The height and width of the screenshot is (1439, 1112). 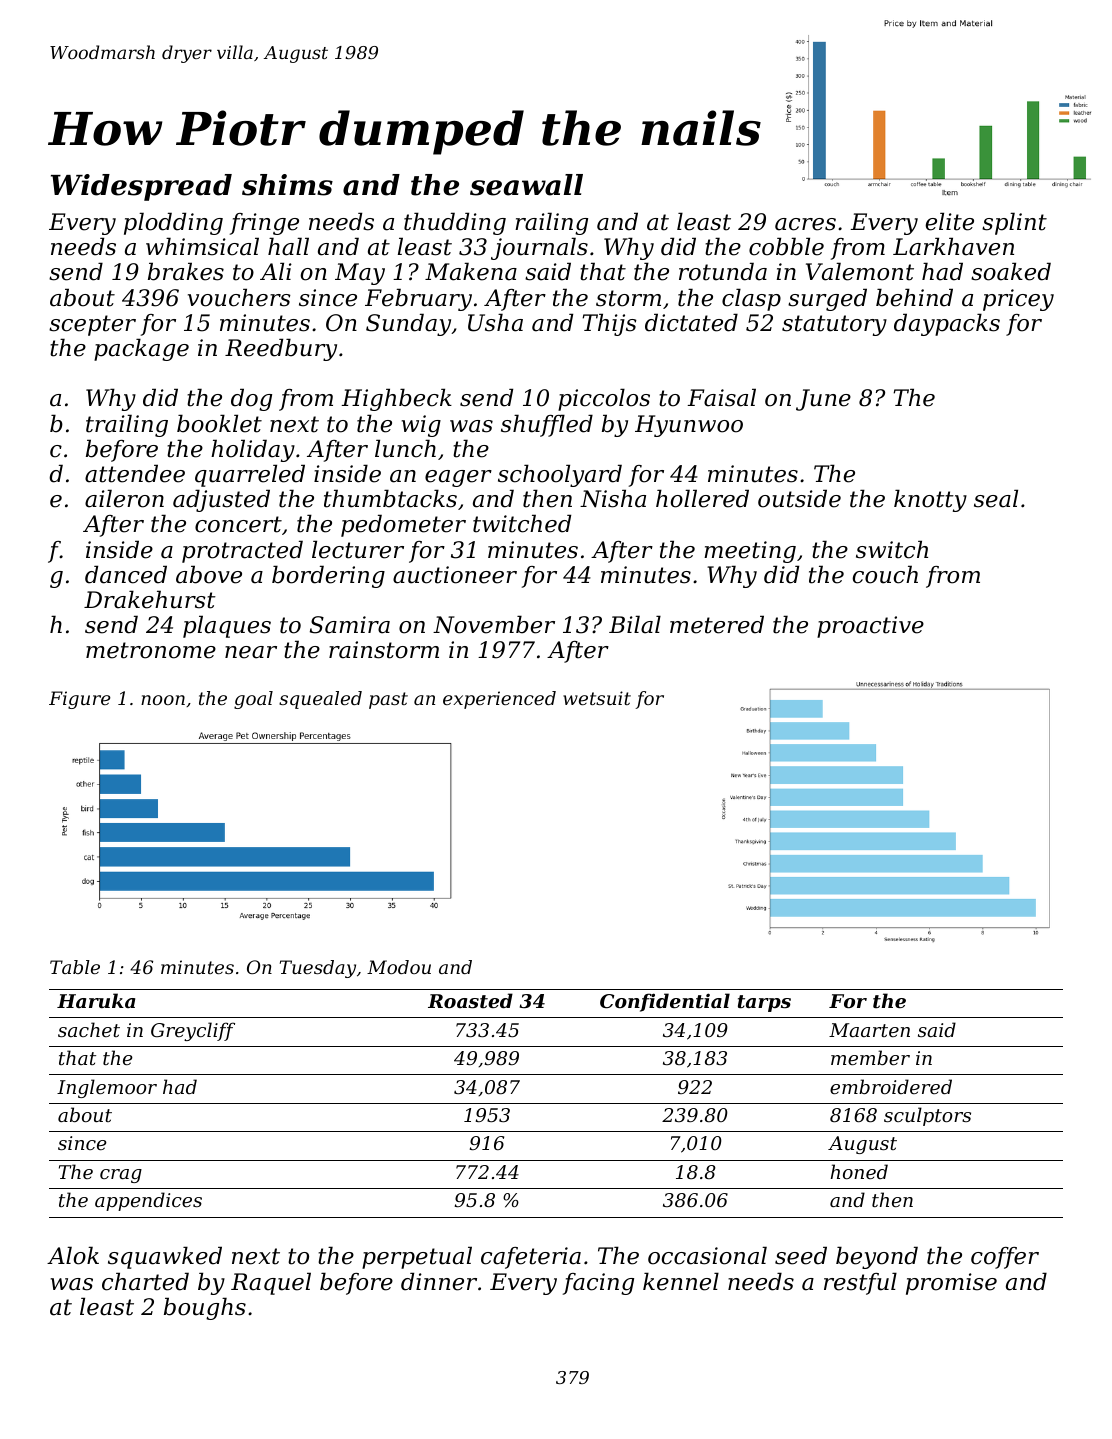 I want to click on Makena, so click(x=471, y=271).
